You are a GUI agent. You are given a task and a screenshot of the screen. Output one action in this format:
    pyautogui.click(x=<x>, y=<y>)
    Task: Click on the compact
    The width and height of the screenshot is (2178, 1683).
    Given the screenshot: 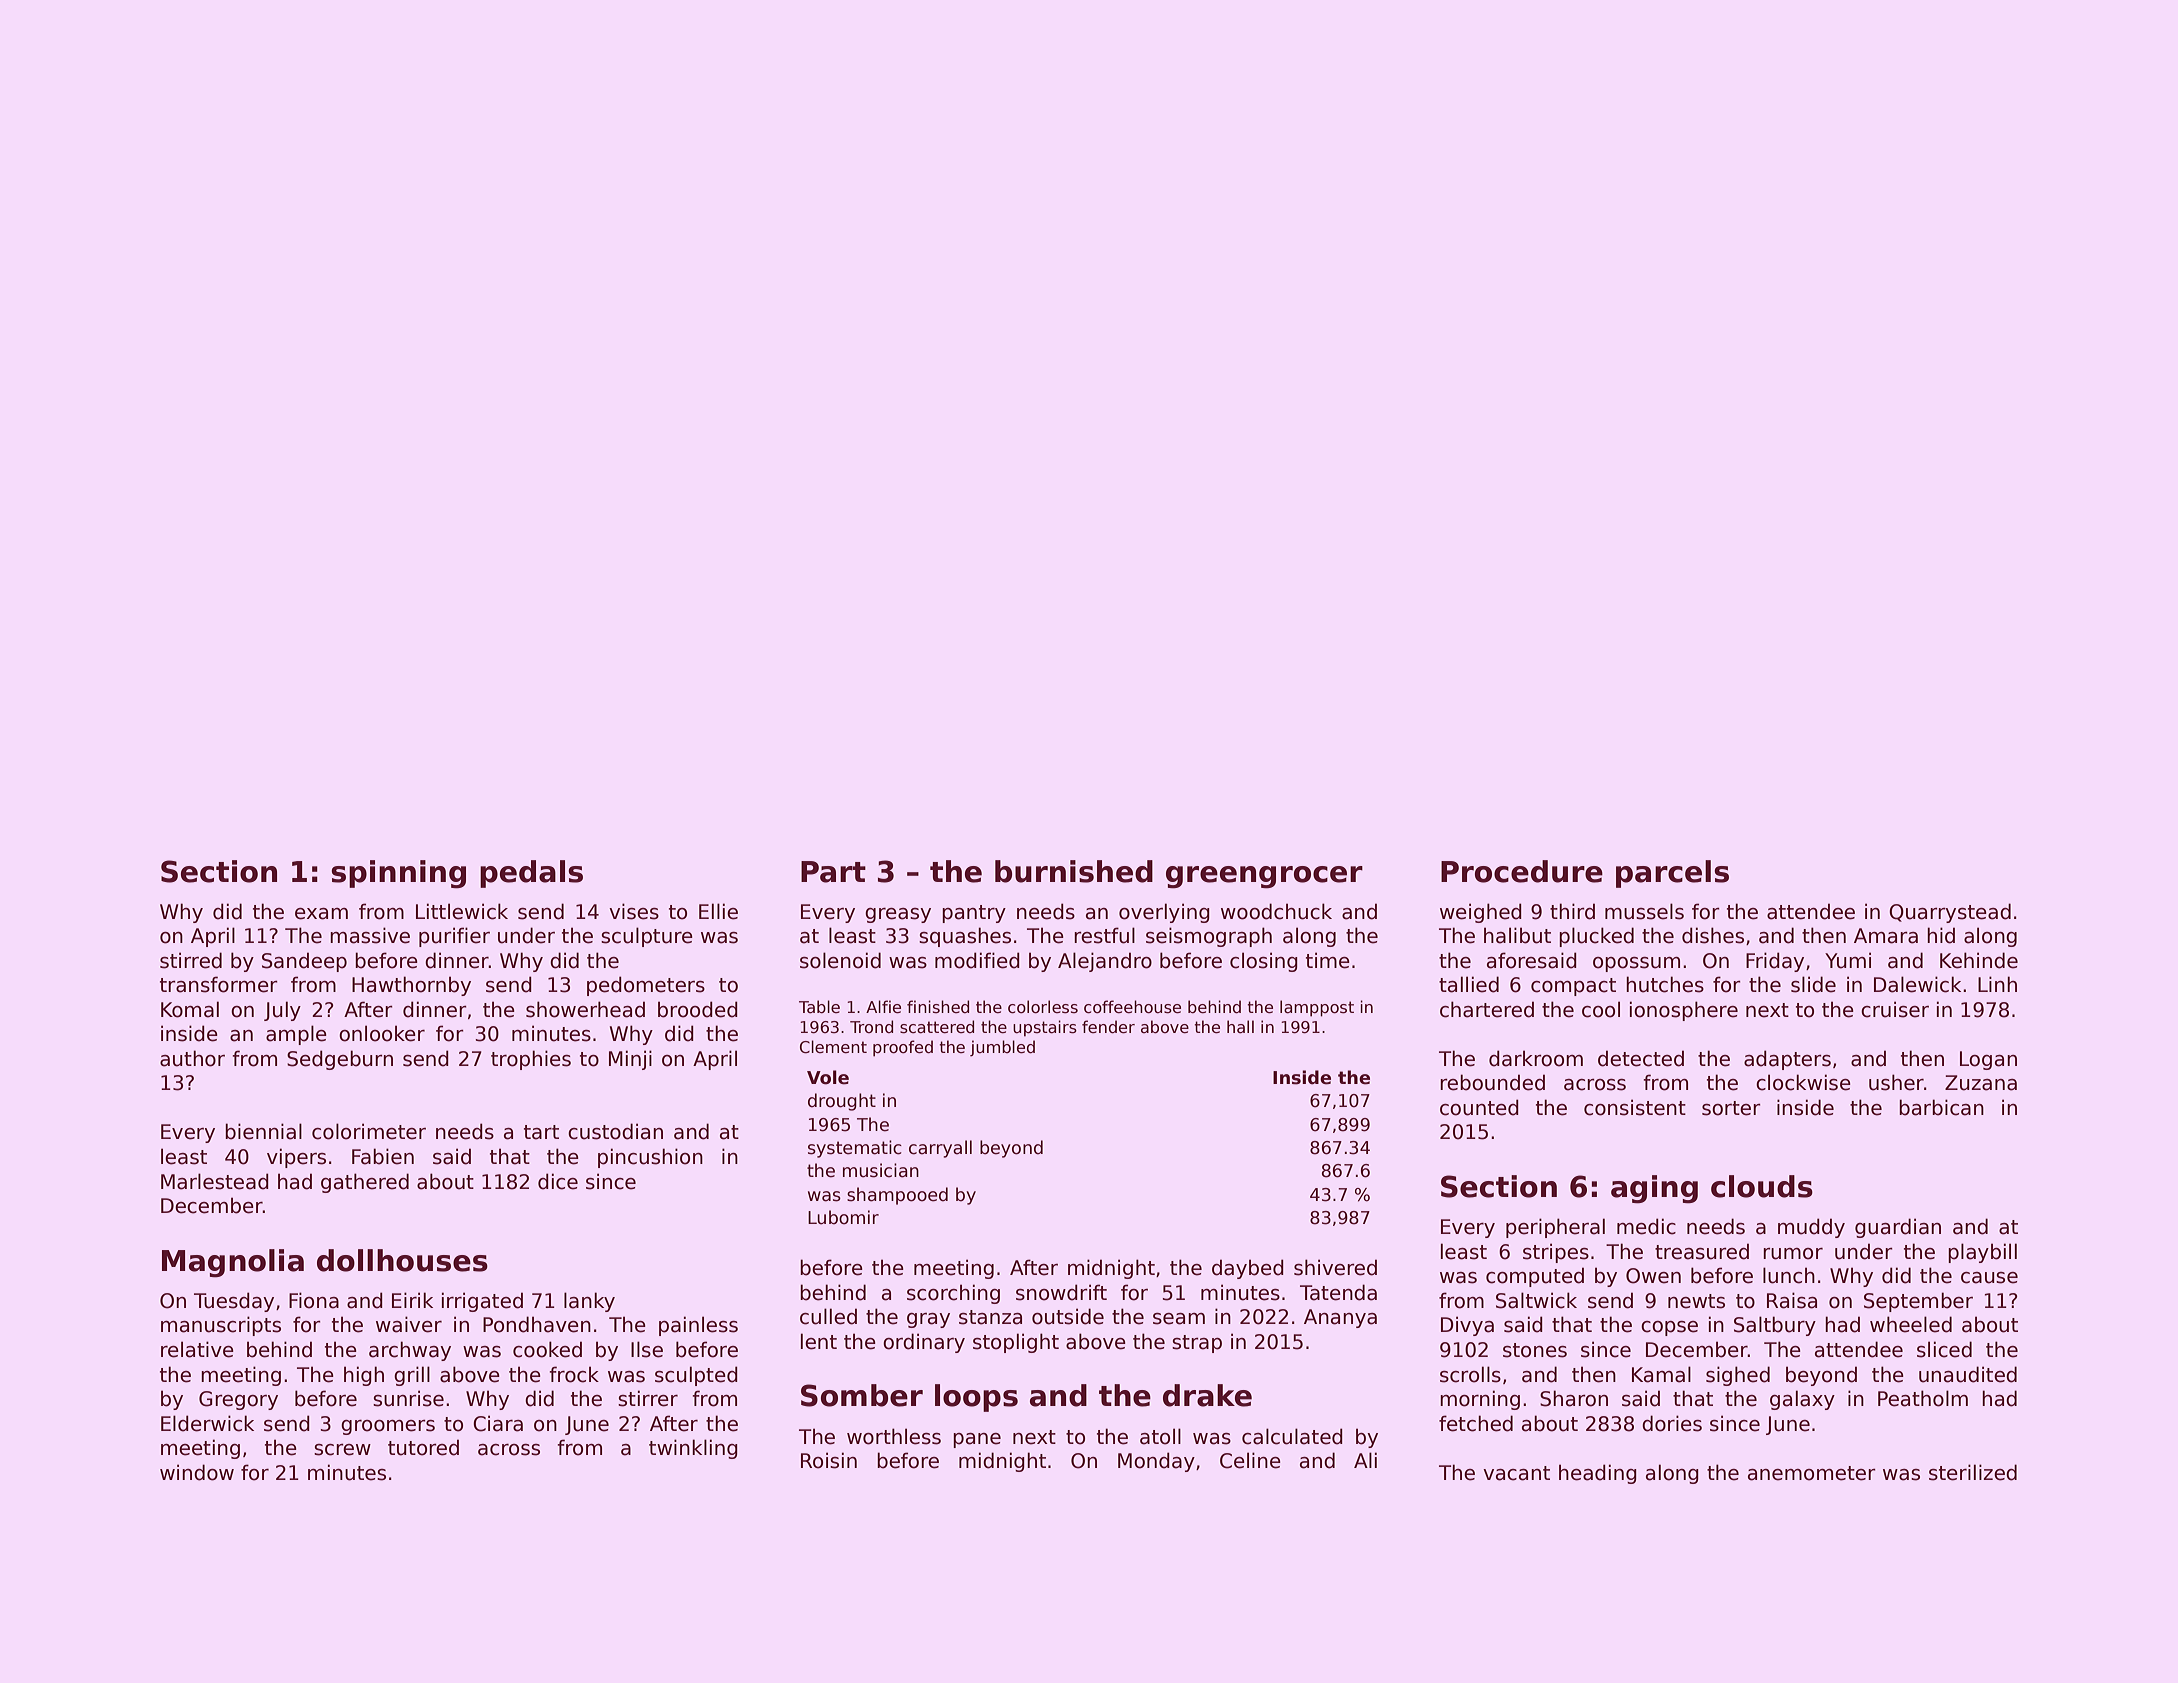 What is the action you would take?
    pyautogui.click(x=1573, y=987)
